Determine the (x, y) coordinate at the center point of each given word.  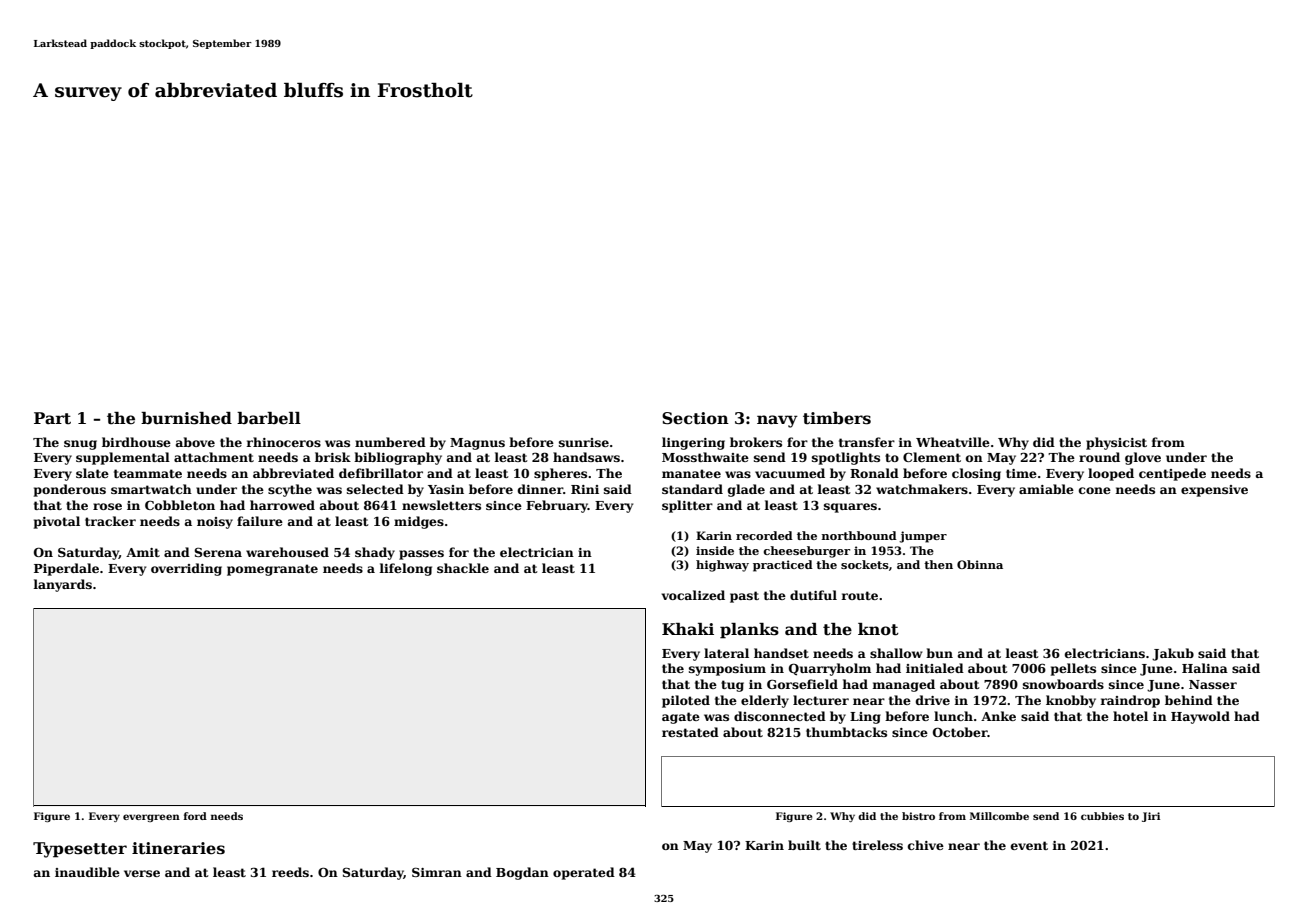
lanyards (63, 585)
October (960, 732)
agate (681, 718)
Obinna (980, 564)
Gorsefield (802, 684)
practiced (783, 566)
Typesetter (80, 850)
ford (195, 816)
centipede (1172, 474)
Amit (143, 552)
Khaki (688, 629)
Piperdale (66, 569)
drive (933, 700)
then (938, 564)
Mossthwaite (705, 457)
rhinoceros (284, 442)
